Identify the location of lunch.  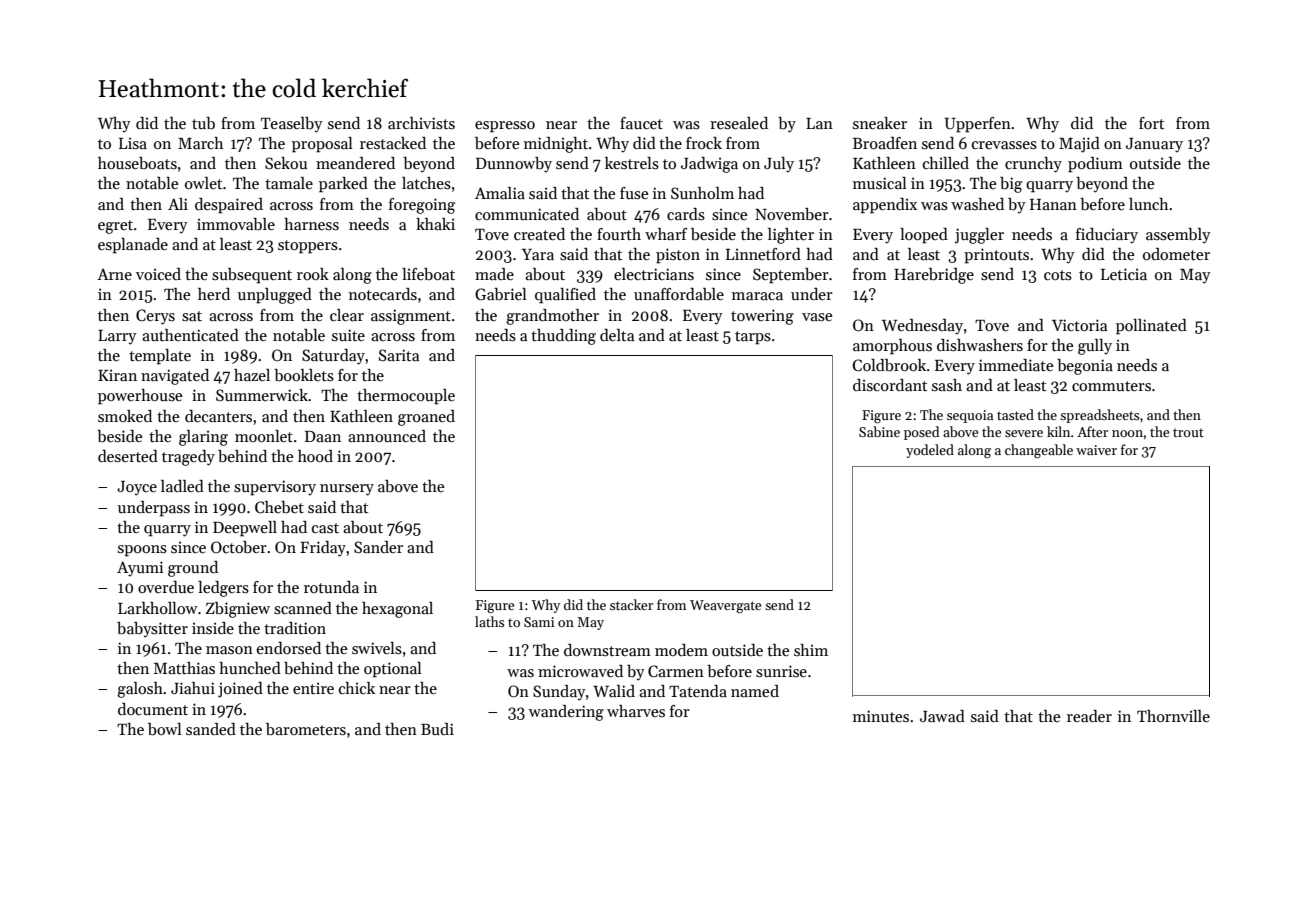
(1148, 204).
